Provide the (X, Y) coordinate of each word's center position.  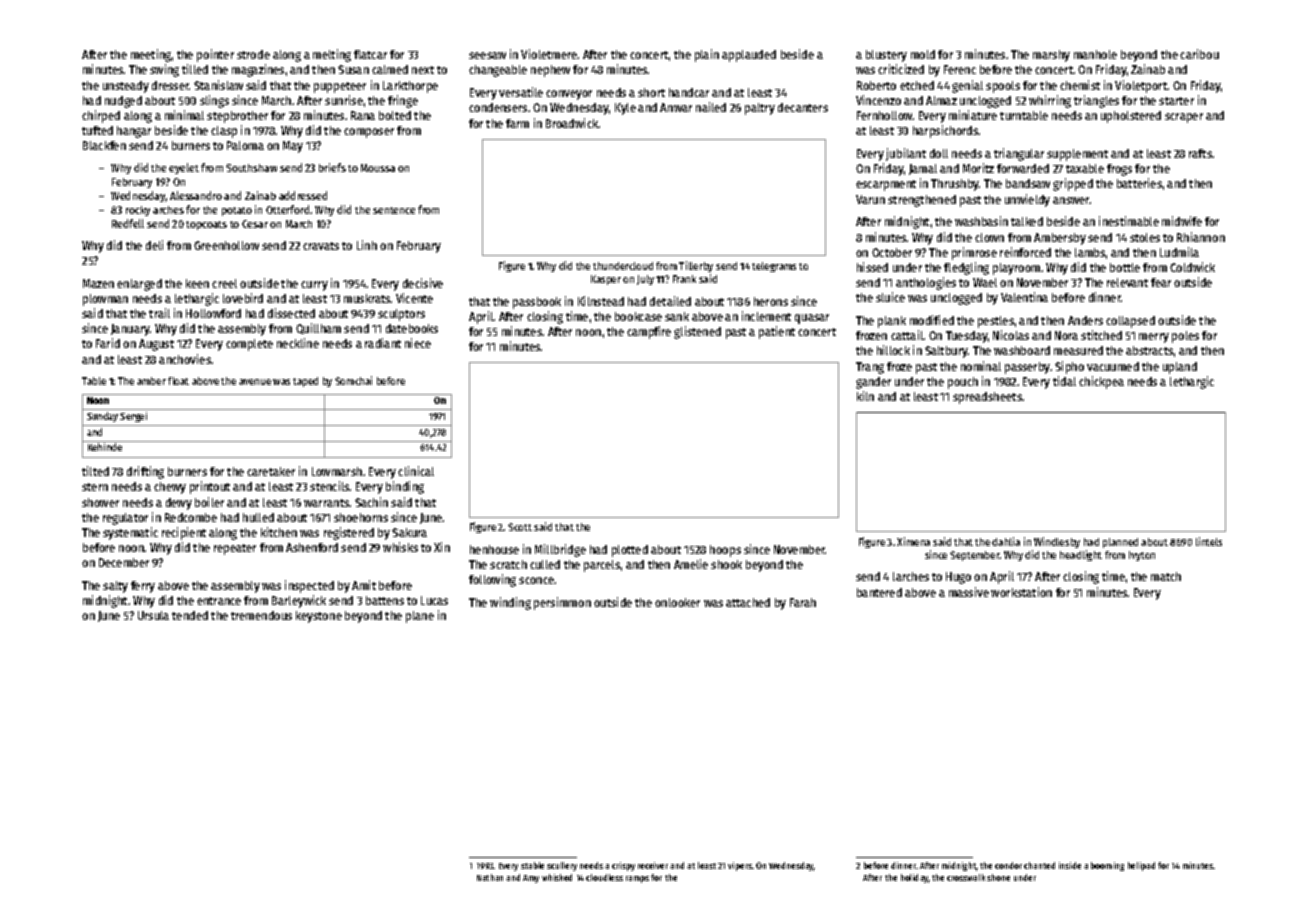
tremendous (261, 615)
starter (1176, 101)
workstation (1021, 592)
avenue (255, 382)
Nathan (490, 877)
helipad (1141, 866)
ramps (637, 879)
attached (748, 602)
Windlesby (1057, 542)
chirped (101, 116)
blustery (886, 56)
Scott (520, 527)
